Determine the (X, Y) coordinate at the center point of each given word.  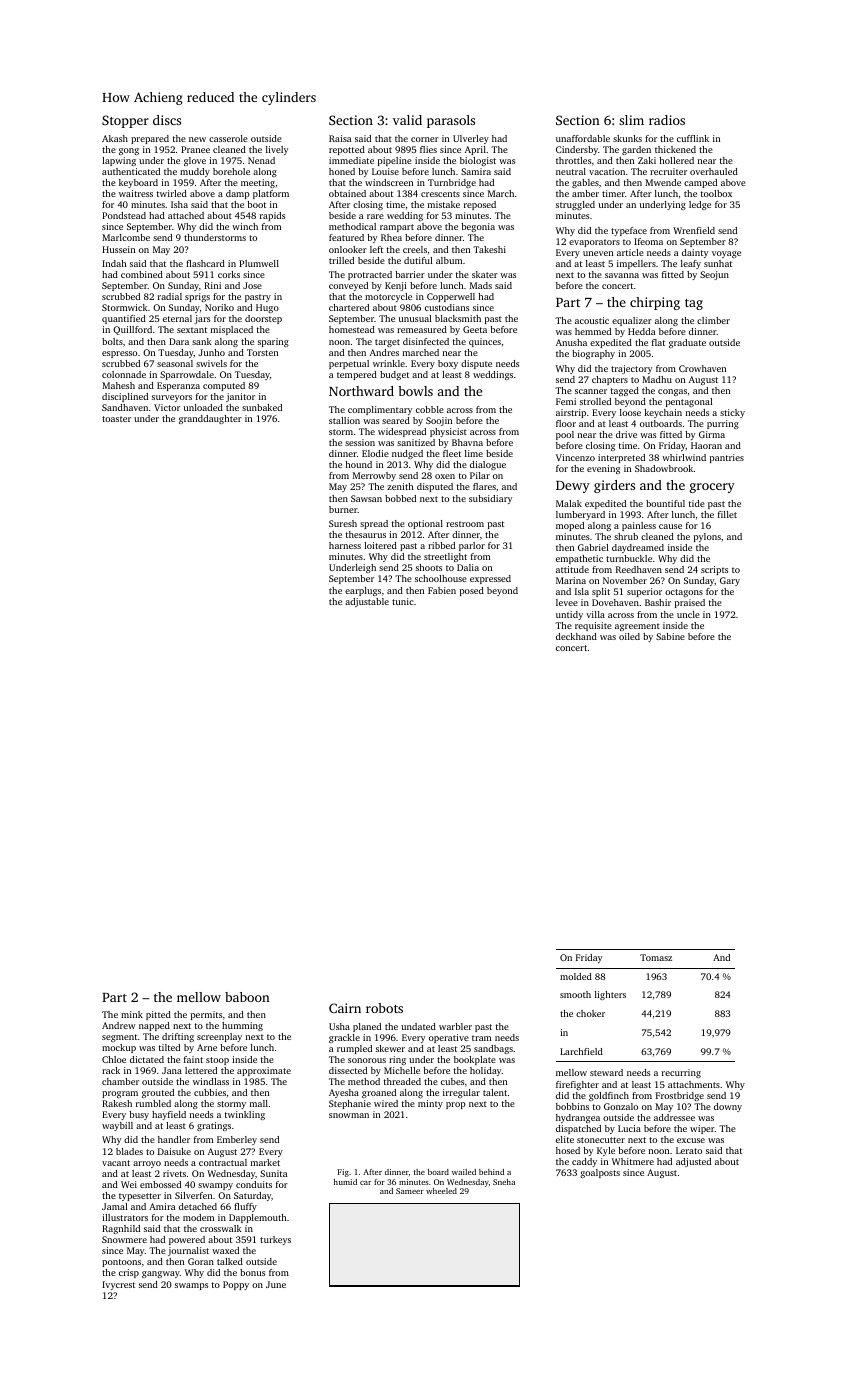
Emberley (237, 1140)
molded (576, 976)
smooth (575, 994)
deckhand (576, 636)
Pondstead (124, 215)
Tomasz (656, 957)
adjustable (367, 602)
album (449, 260)
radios (667, 120)
